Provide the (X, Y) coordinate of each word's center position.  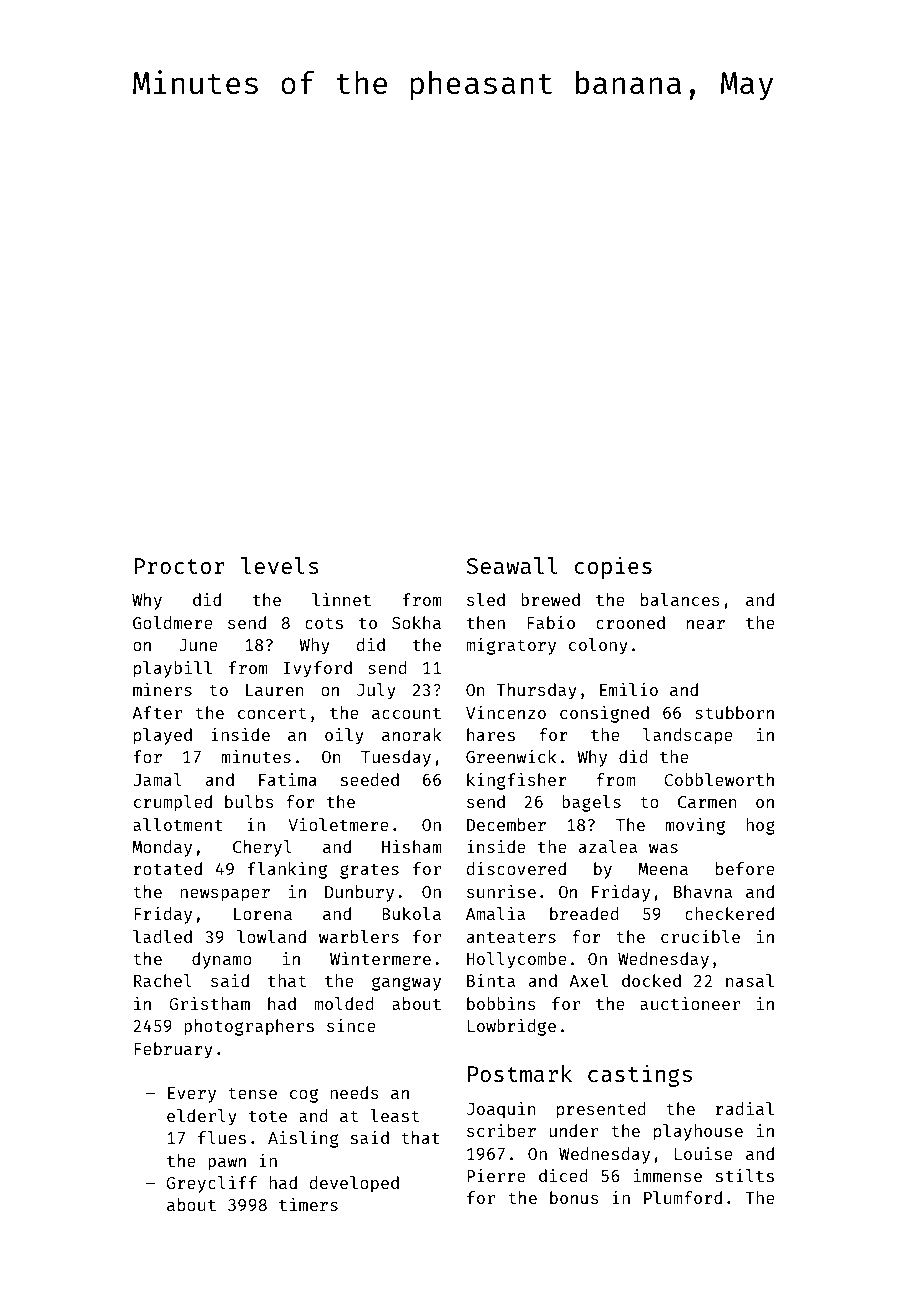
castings (640, 1075)
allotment (178, 824)
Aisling (303, 1139)
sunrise (501, 891)
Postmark (520, 1073)
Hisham (412, 846)
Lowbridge (512, 1027)
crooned (630, 622)
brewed (550, 599)
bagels (591, 803)
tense (252, 1093)
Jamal (158, 779)
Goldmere (173, 622)
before (745, 868)
